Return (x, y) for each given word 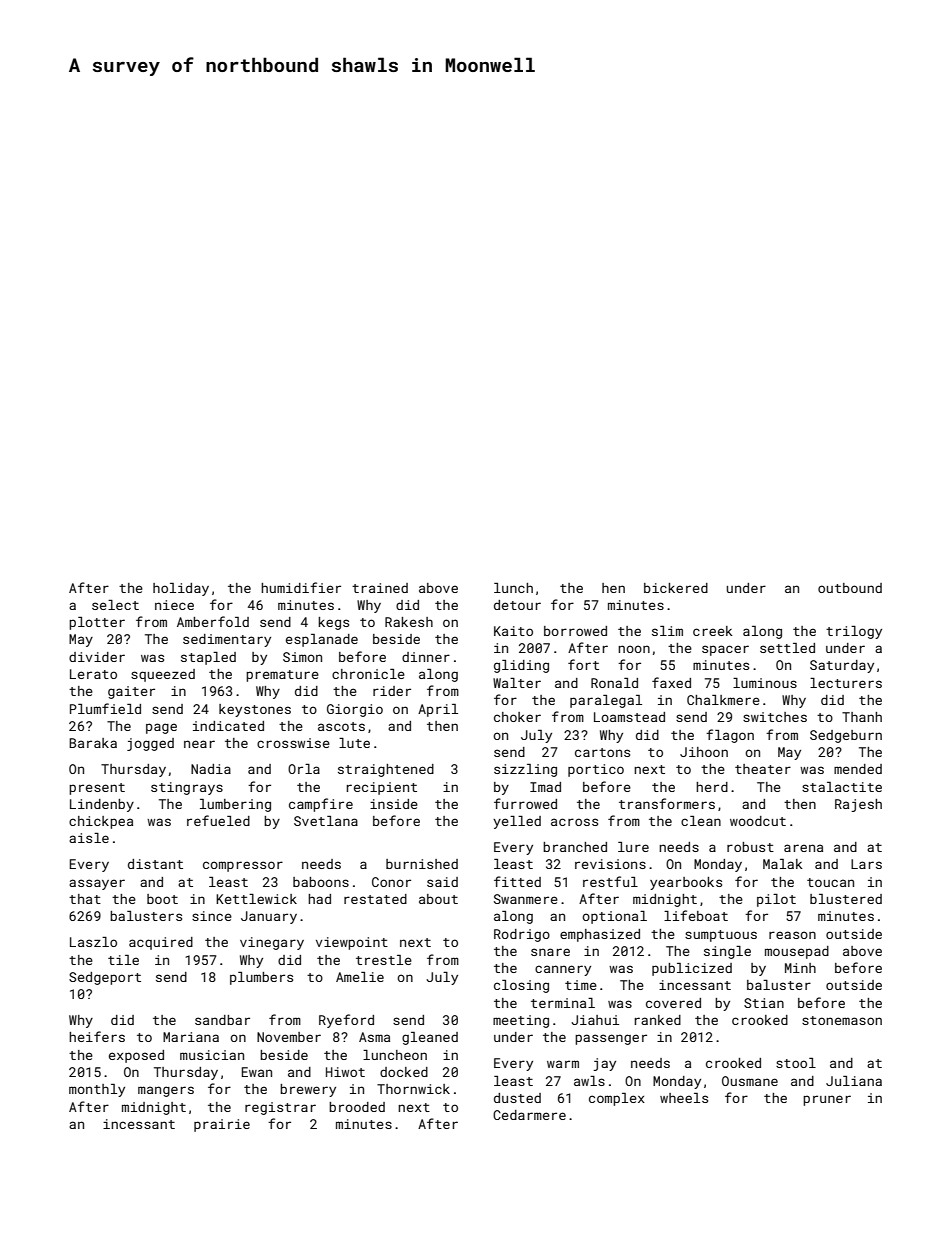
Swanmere (526, 899)
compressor (243, 866)
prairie (222, 1125)
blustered (846, 899)
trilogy (854, 632)
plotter (97, 623)
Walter (517, 683)
